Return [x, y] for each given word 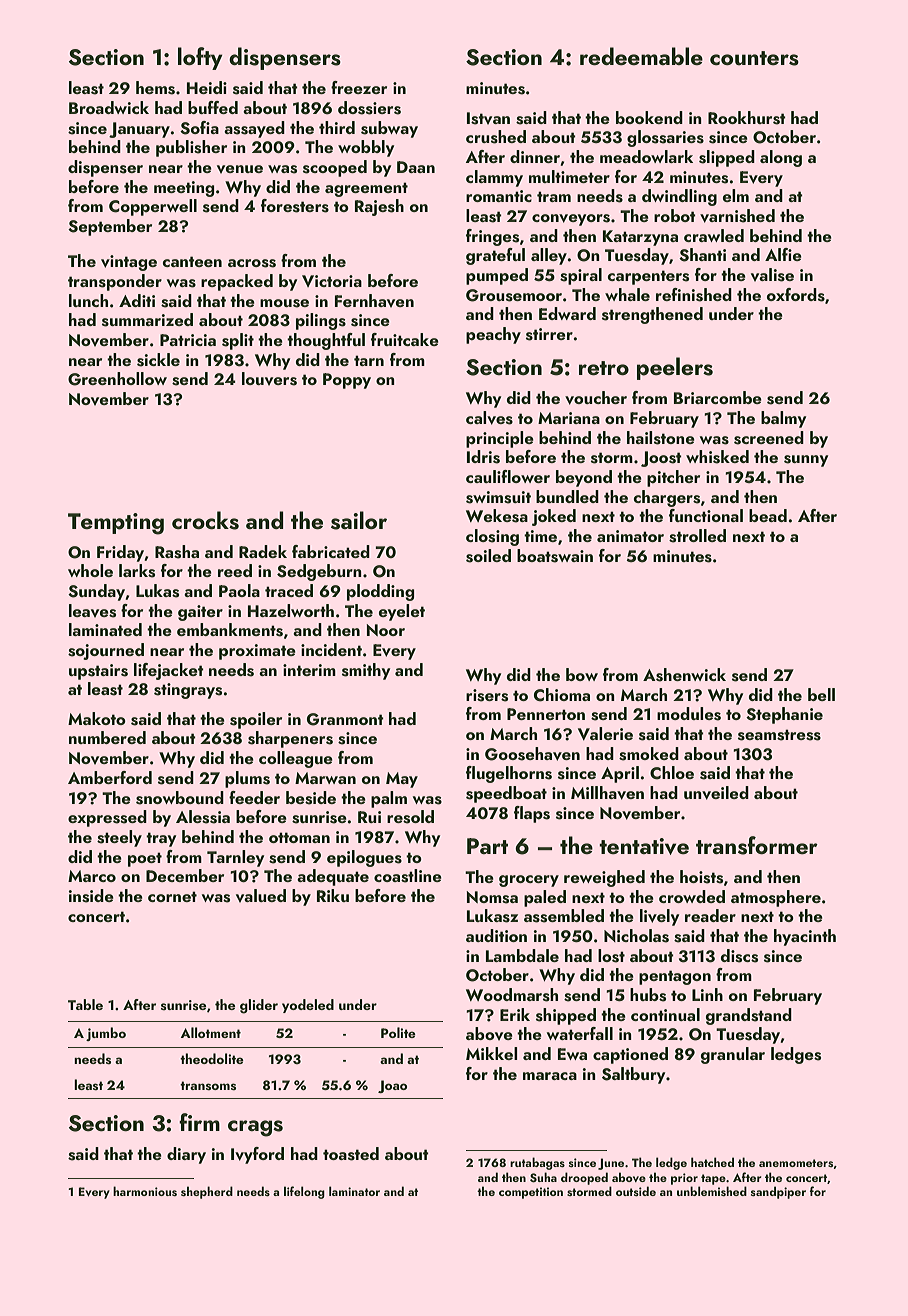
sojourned [106, 651]
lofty [200, 58]
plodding [380, 592]
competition [531, 1193]
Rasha [177, 552]
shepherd [207, 1192]
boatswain [555, 556]
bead [768, 515]
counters [754, 58]
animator [630, 536]
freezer [359, 87]
